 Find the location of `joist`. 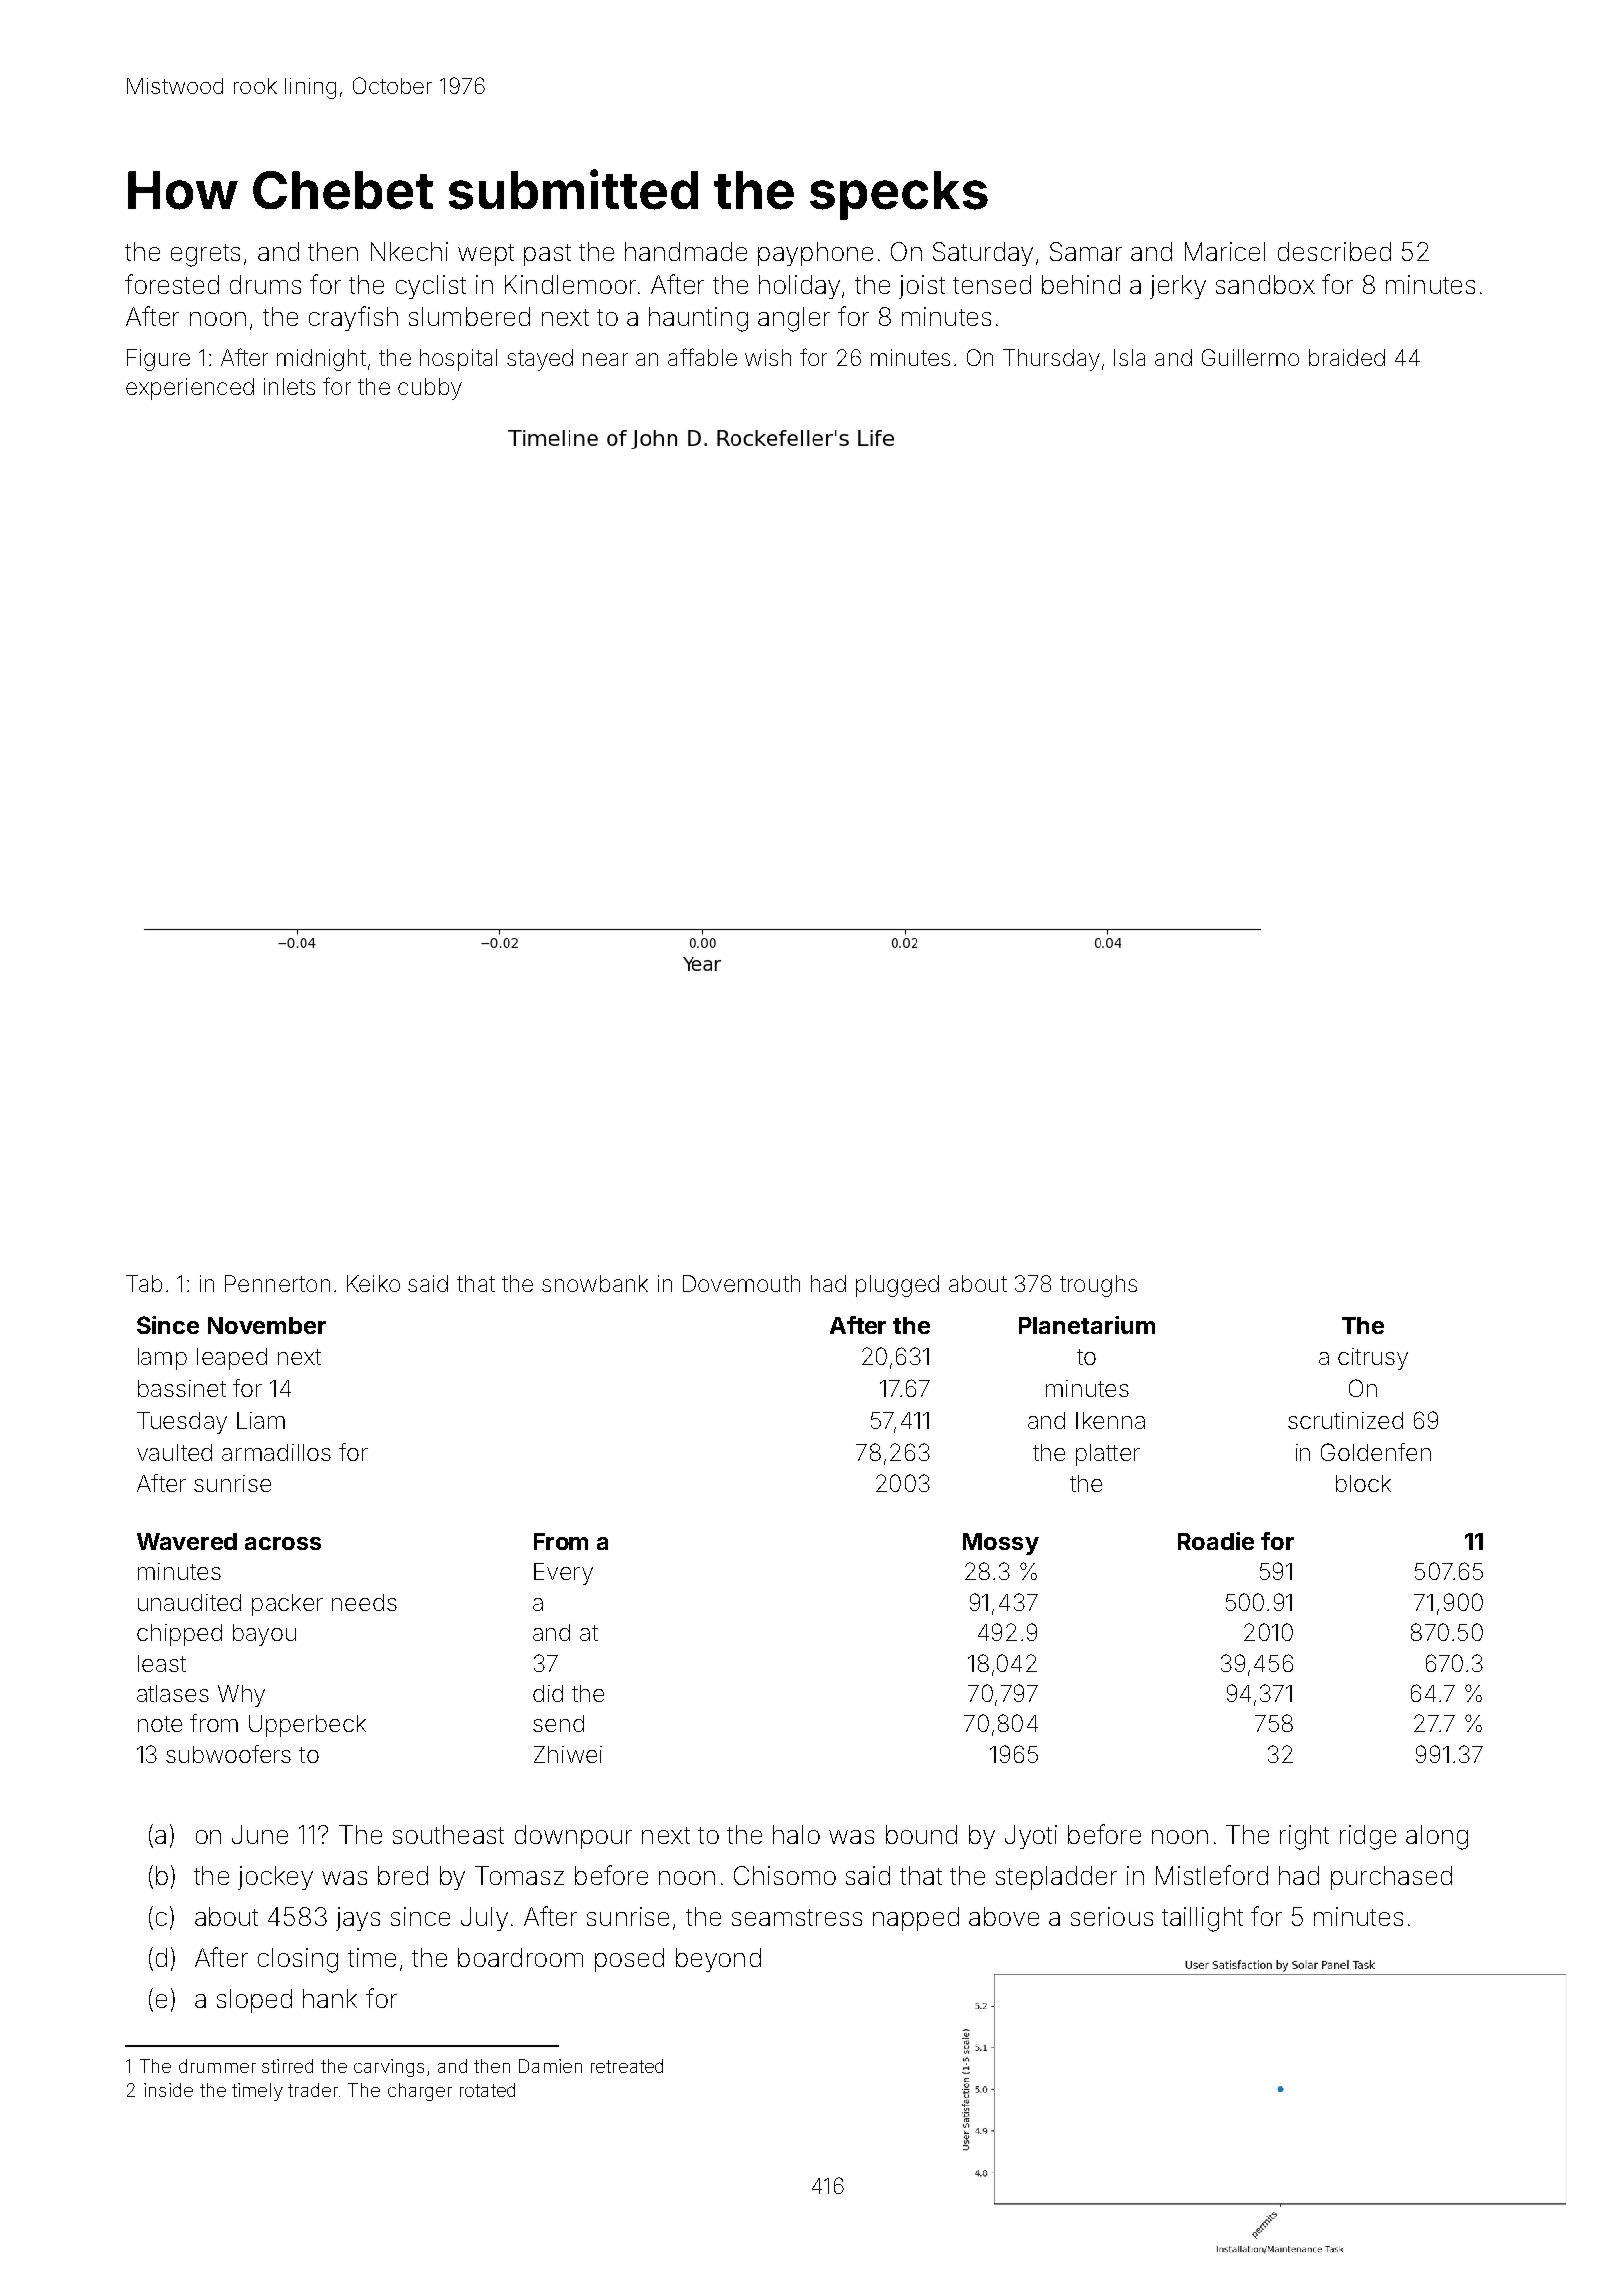

joist is located at coordinates (922, 287).
